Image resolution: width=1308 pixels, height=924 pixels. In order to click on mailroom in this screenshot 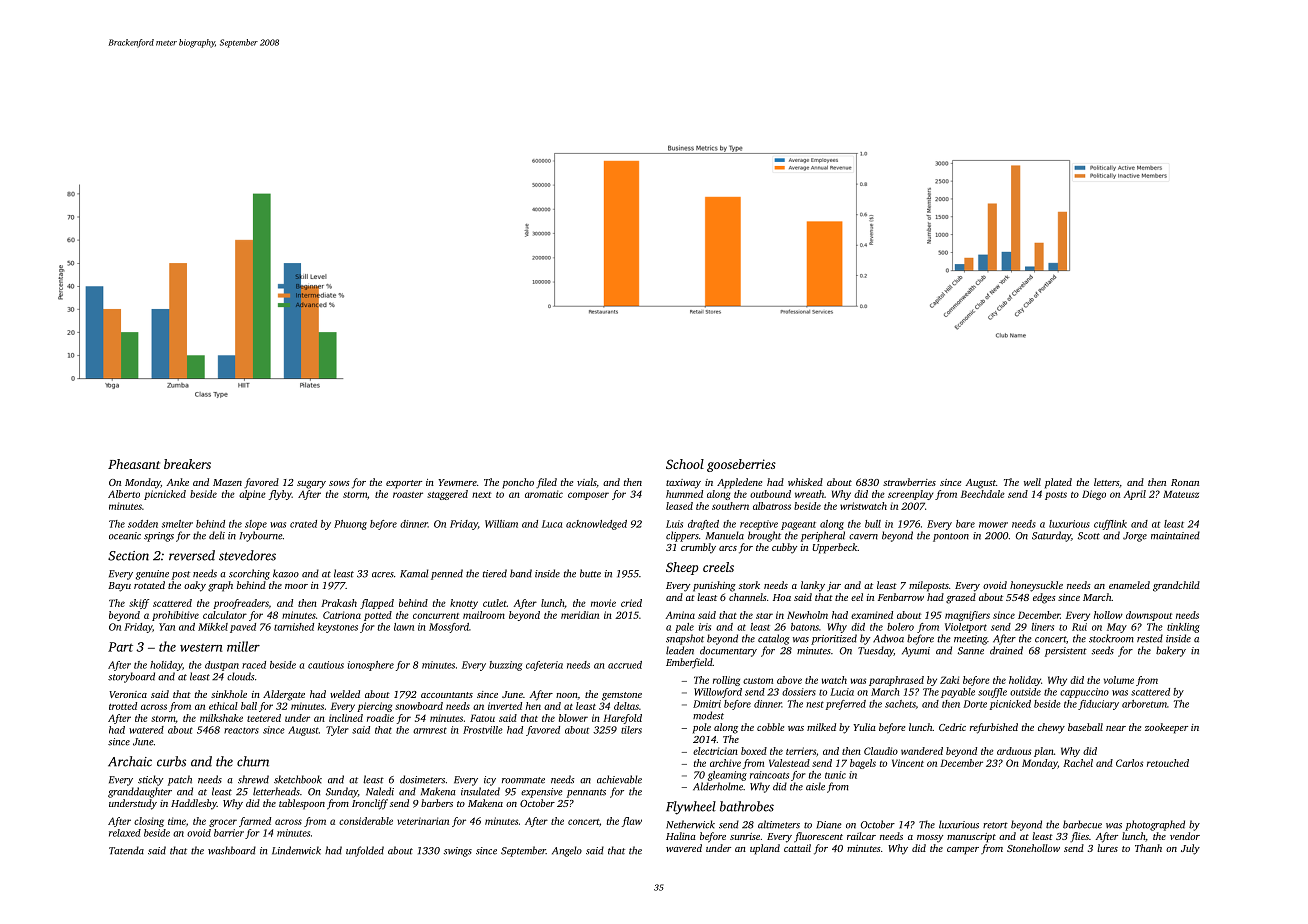, I will do `click(484, 615)`.
